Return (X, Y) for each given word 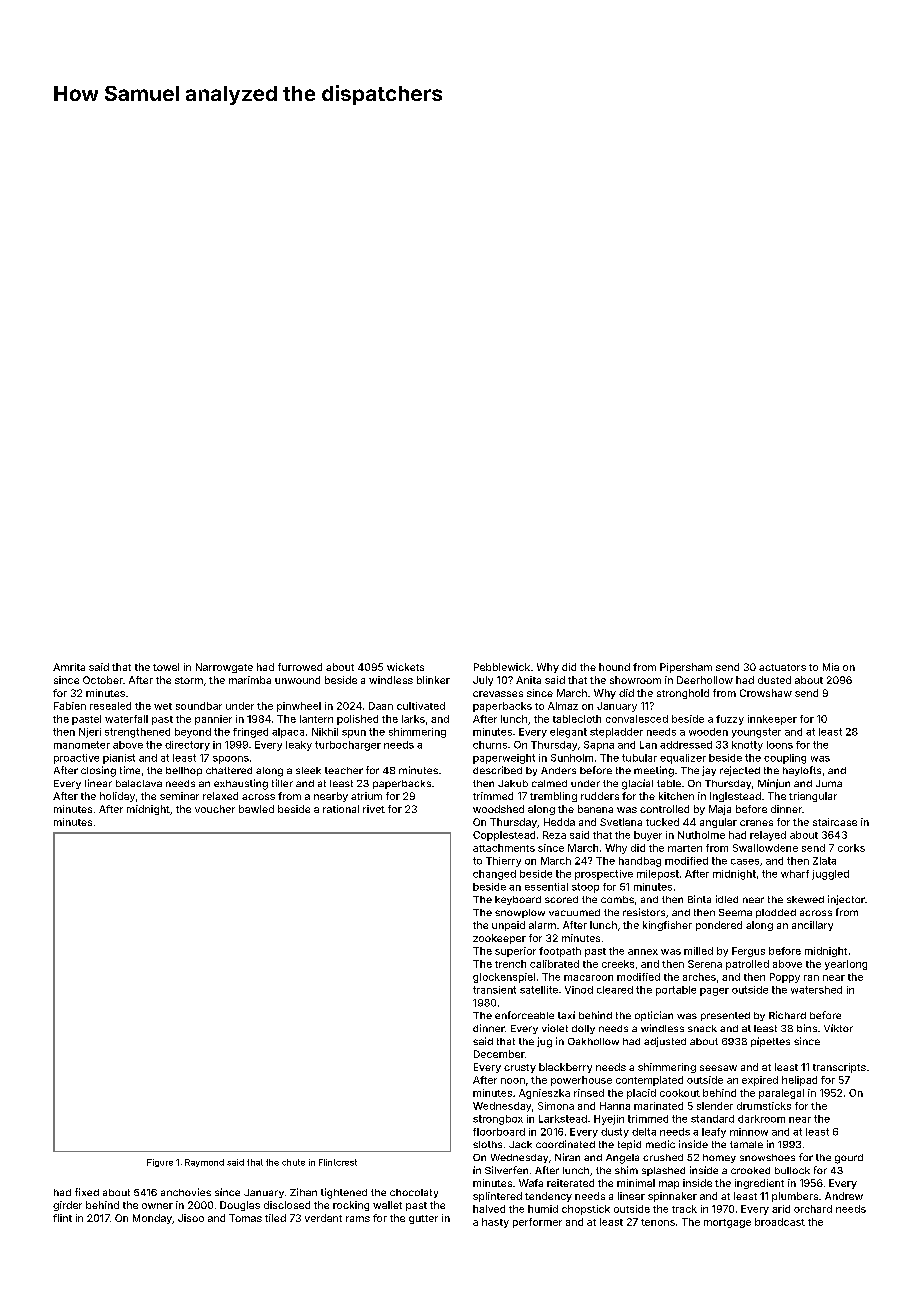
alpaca (288, 733)
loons (780, 745)
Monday (152, 1219)
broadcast (780, 1222)
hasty (495, 1223)
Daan (381, 706)
